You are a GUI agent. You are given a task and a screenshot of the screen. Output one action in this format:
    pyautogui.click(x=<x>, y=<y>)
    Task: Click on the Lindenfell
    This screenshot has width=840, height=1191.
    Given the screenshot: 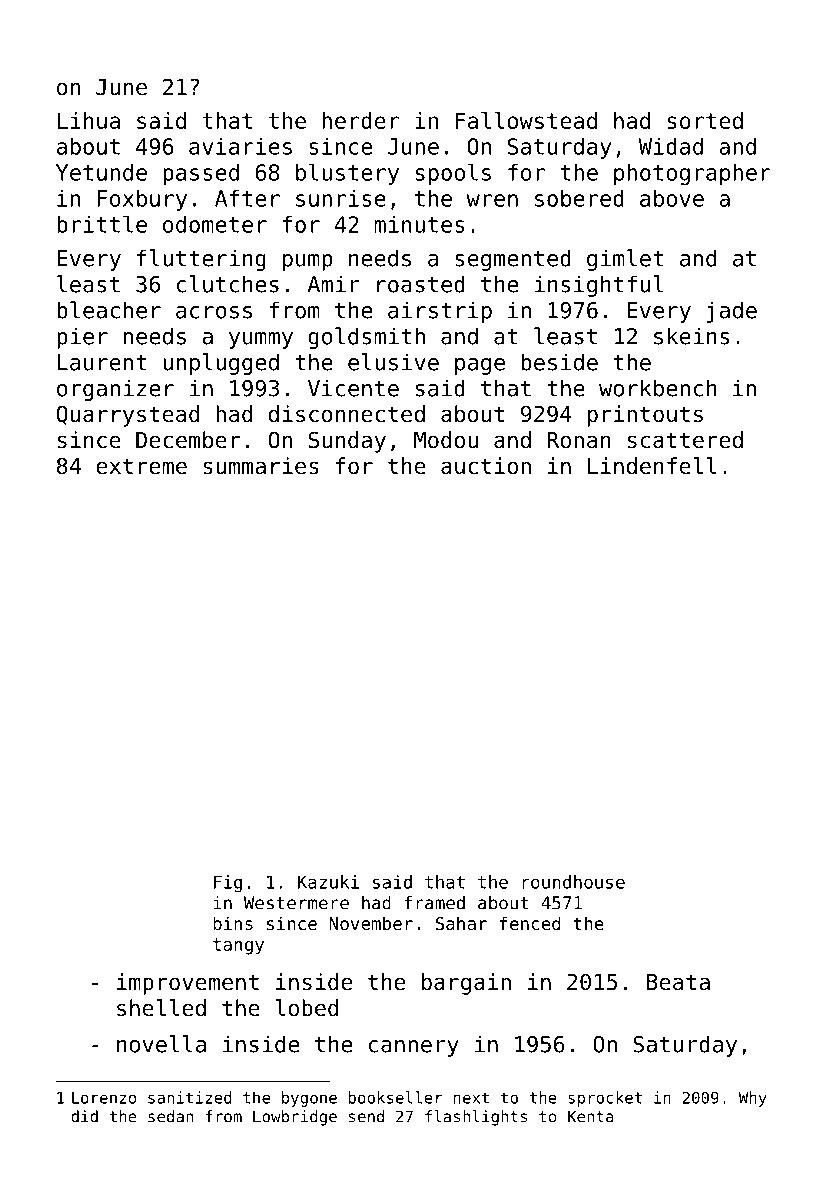 What is the action you would take?
    pyautogui.click(x=652, y=466)
